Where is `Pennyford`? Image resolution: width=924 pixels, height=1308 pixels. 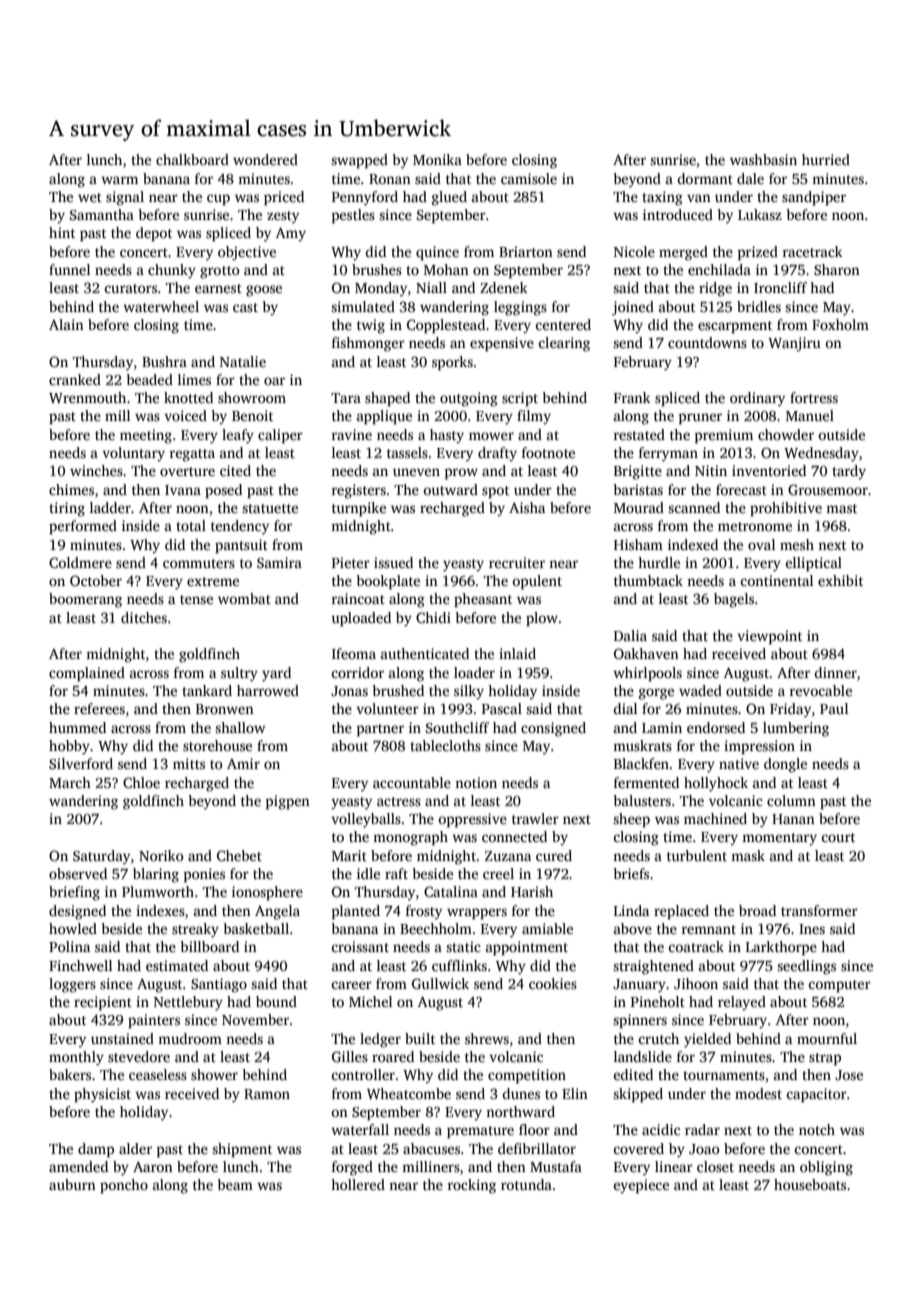 Pennyford is located at coordinates (365, 198).
